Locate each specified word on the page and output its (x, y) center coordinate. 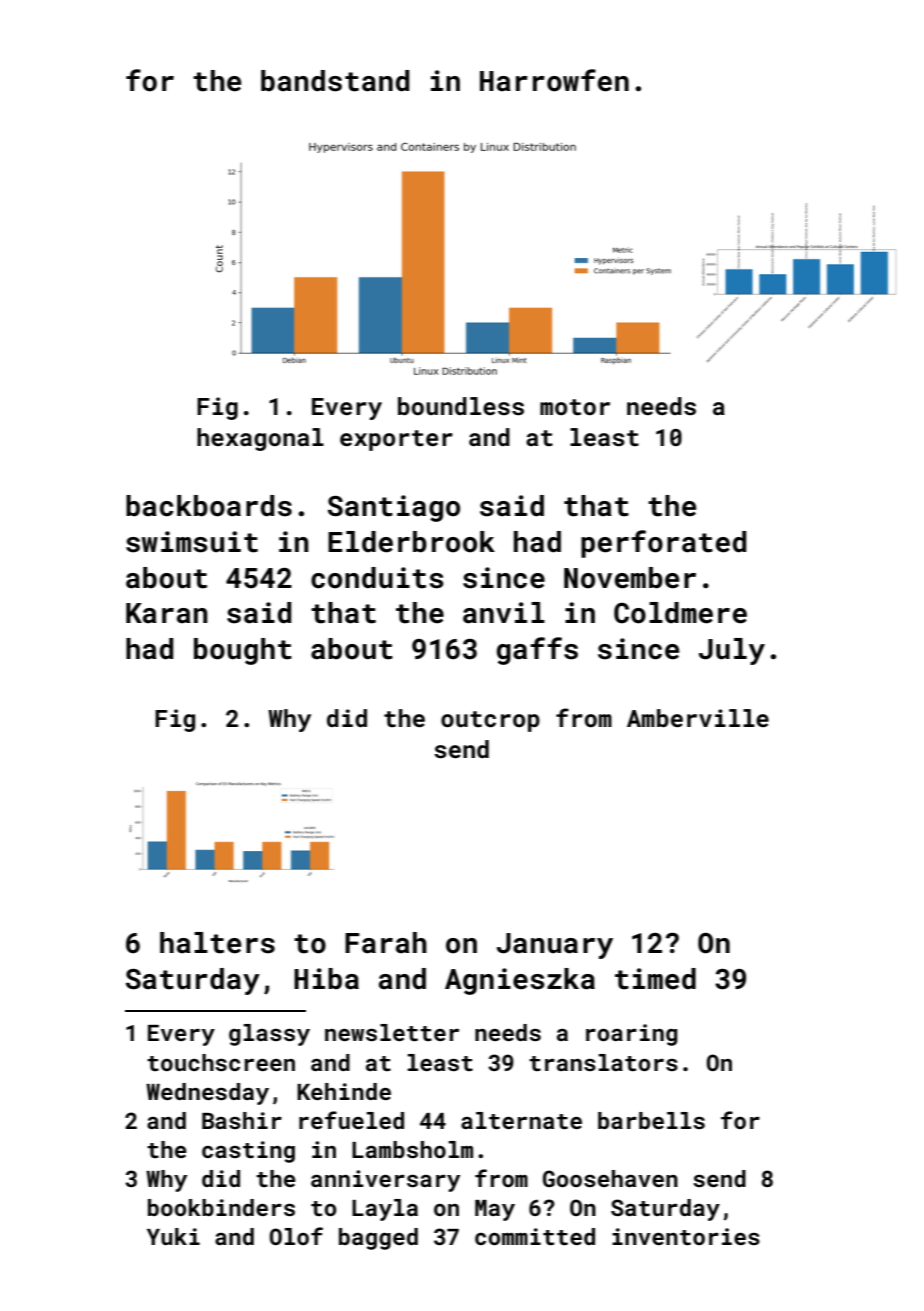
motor (575, 407)
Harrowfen (554, 80)
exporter (396, 440)
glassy (269, 1035)
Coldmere (680, 613)
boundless (461, 406)
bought (243, 651)
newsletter (392, 1032)
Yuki (173, 1236)
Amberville (698, 718)
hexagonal (260, 439)
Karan (167, 613)
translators (603, 1062)
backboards (209, 506)
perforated (663, 544)
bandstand (335, 81)
